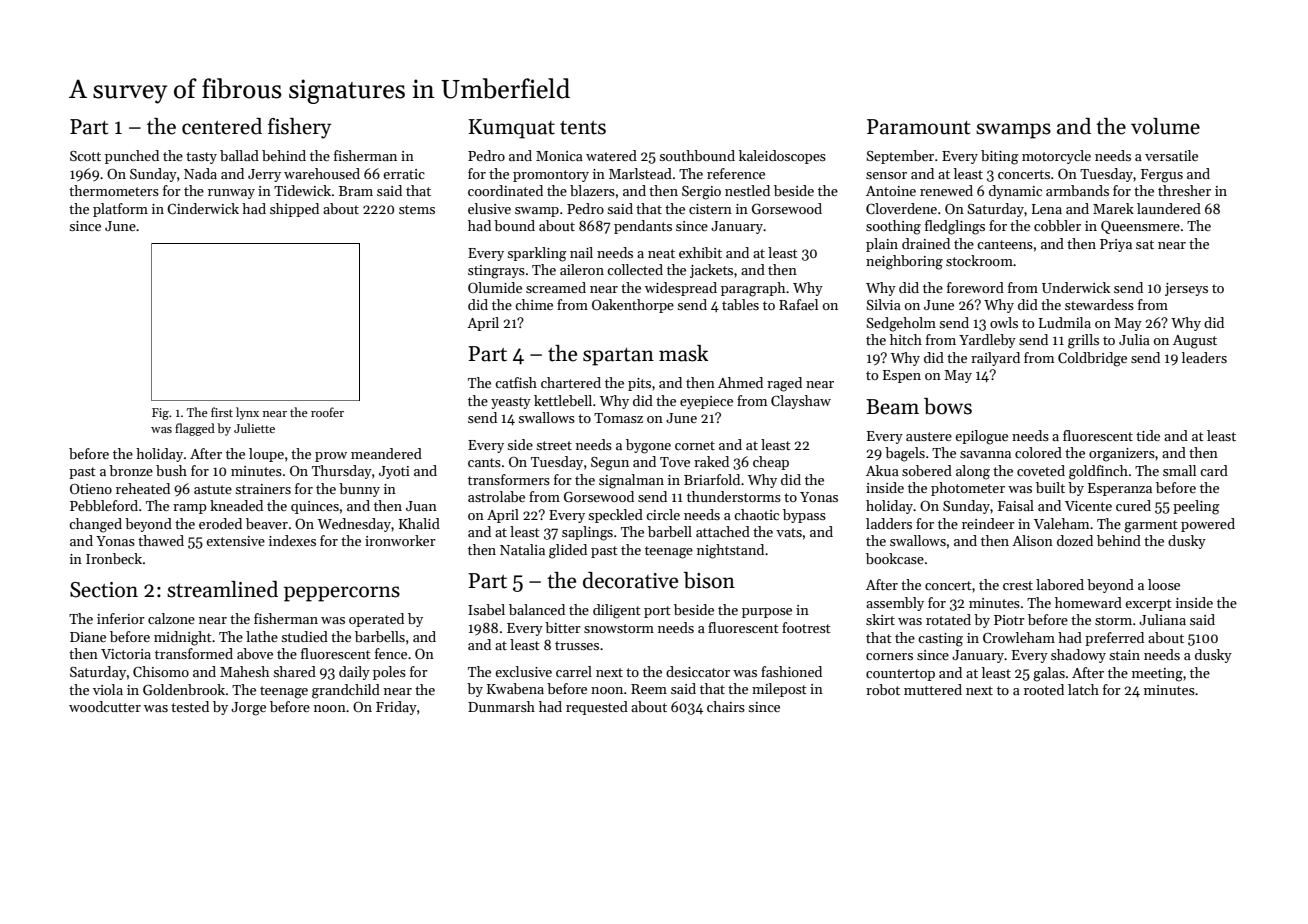 The width and height of the screenshot is (1308, 924). I want to click on nail, so click(581, 252).
